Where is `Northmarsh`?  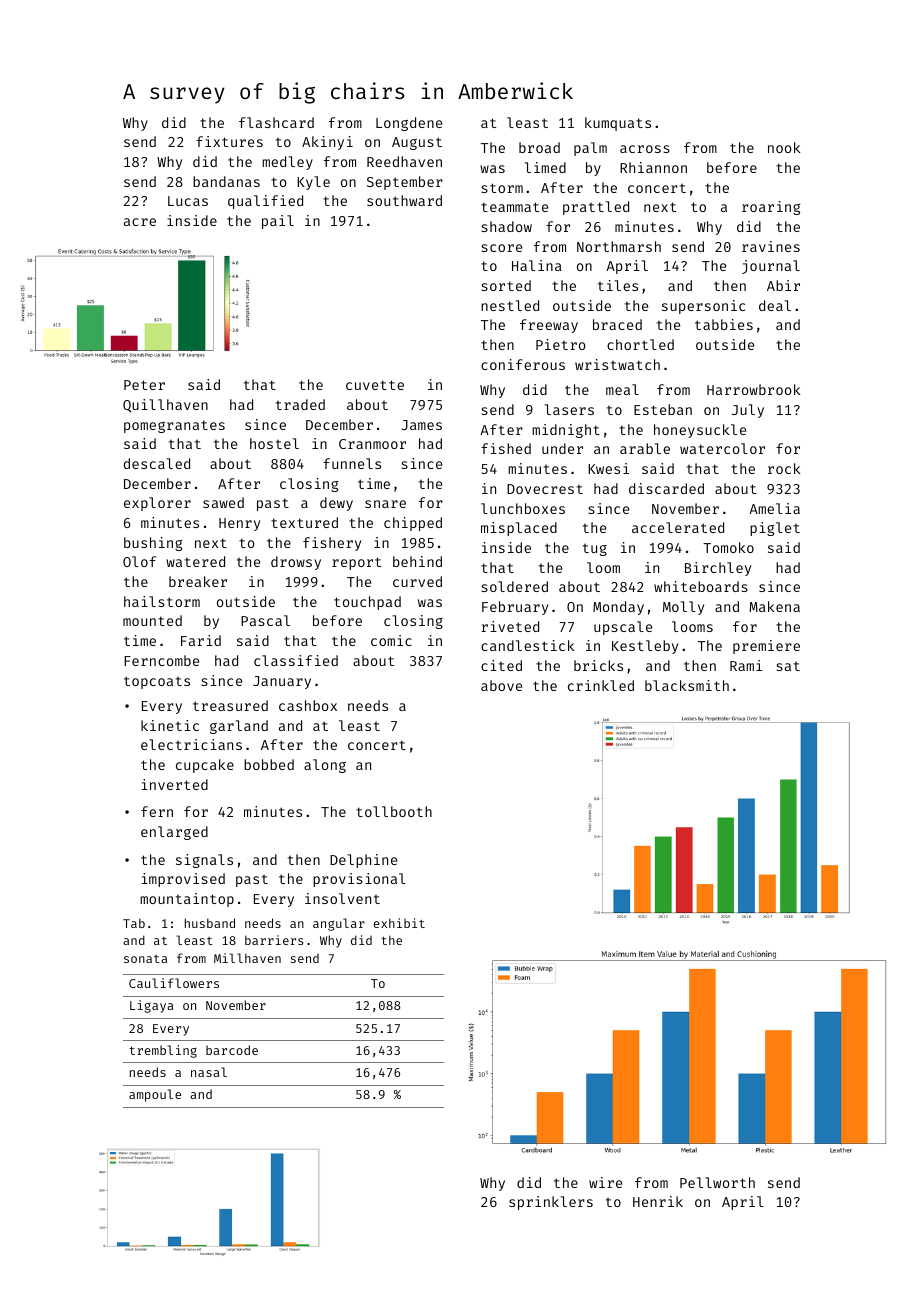
Northmarsh is located at coordinates (619, 246).
